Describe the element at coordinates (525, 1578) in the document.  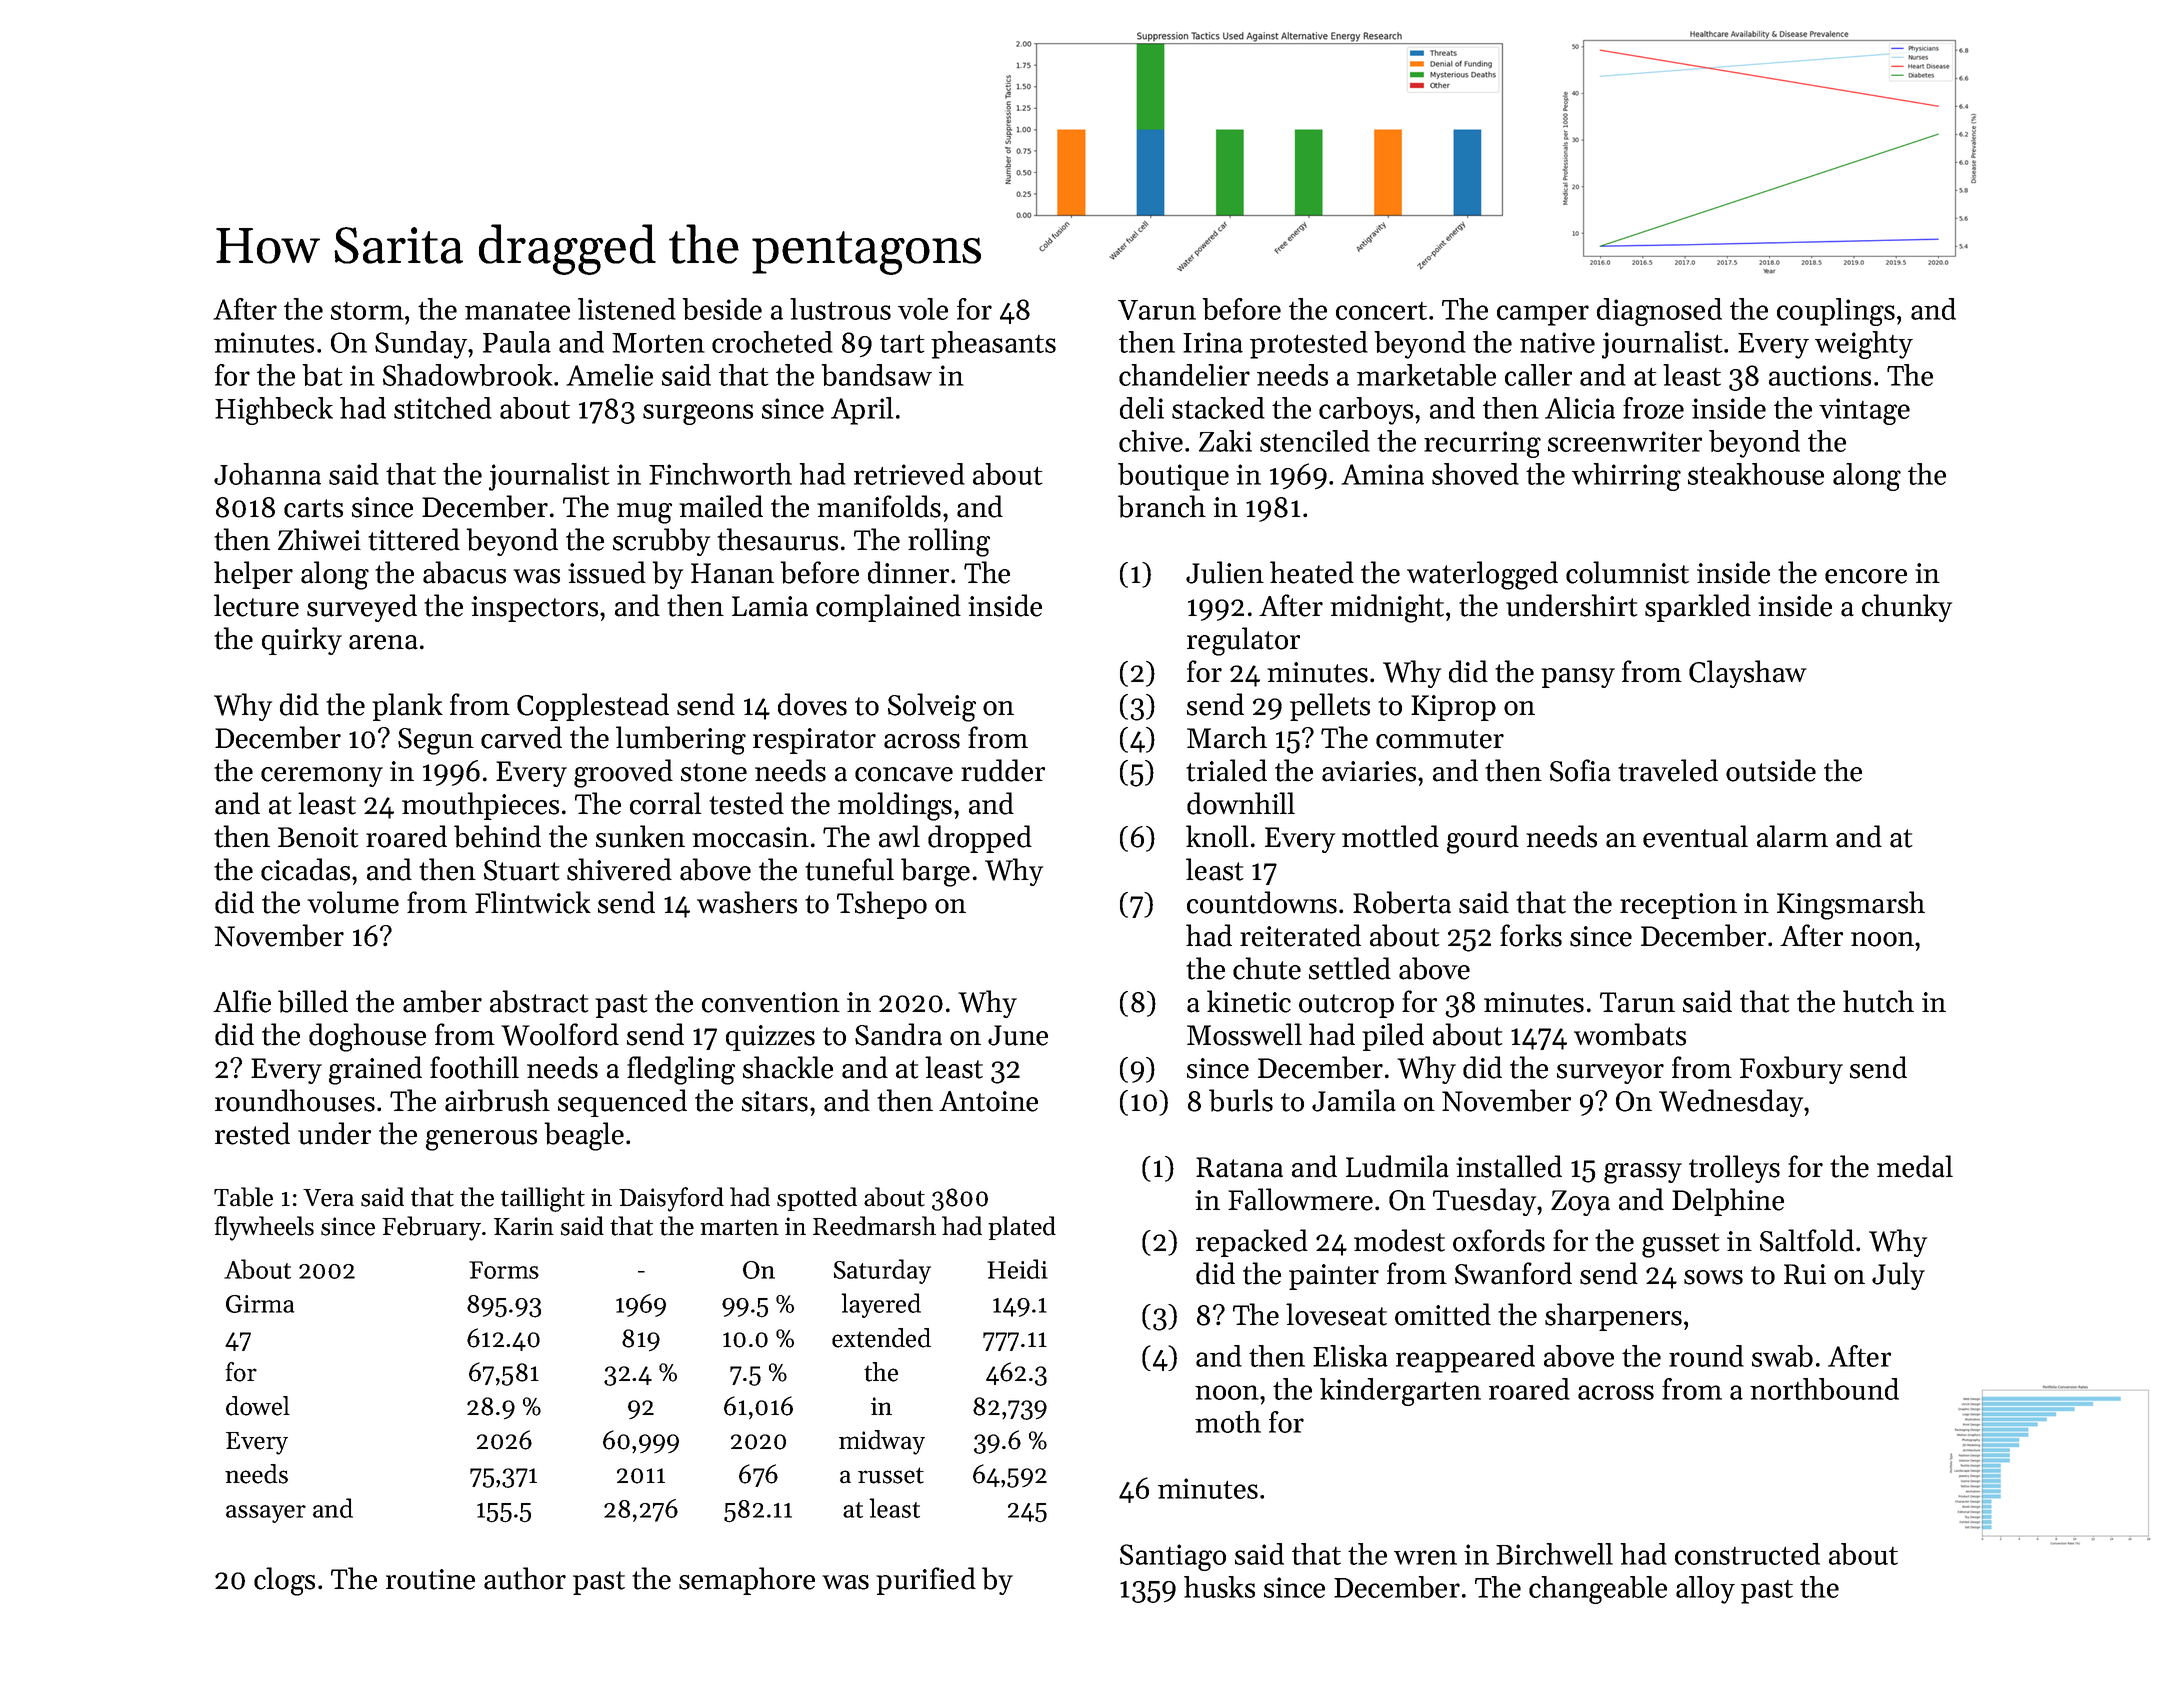
I see `author` at that location.
